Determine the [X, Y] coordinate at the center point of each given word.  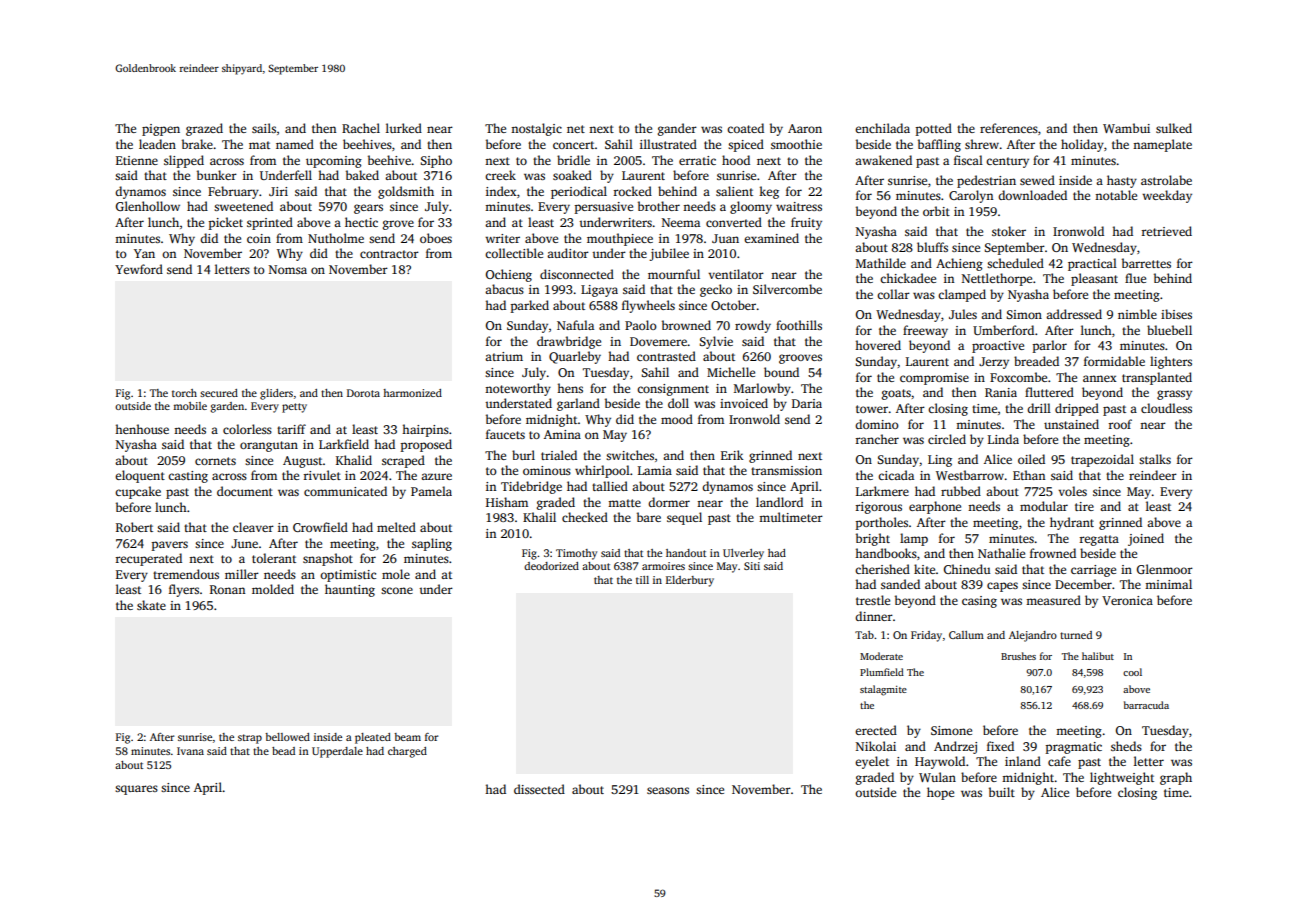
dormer [669, 502]
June [244, 543]
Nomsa [288, 269]
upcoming [334, 162]
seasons [668, 790]
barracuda [1146, 705]
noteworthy [518, 389]
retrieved [1167, 231]
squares [136, 790]
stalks [1155, 459]
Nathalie [1001, 553]
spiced [746, 145]
